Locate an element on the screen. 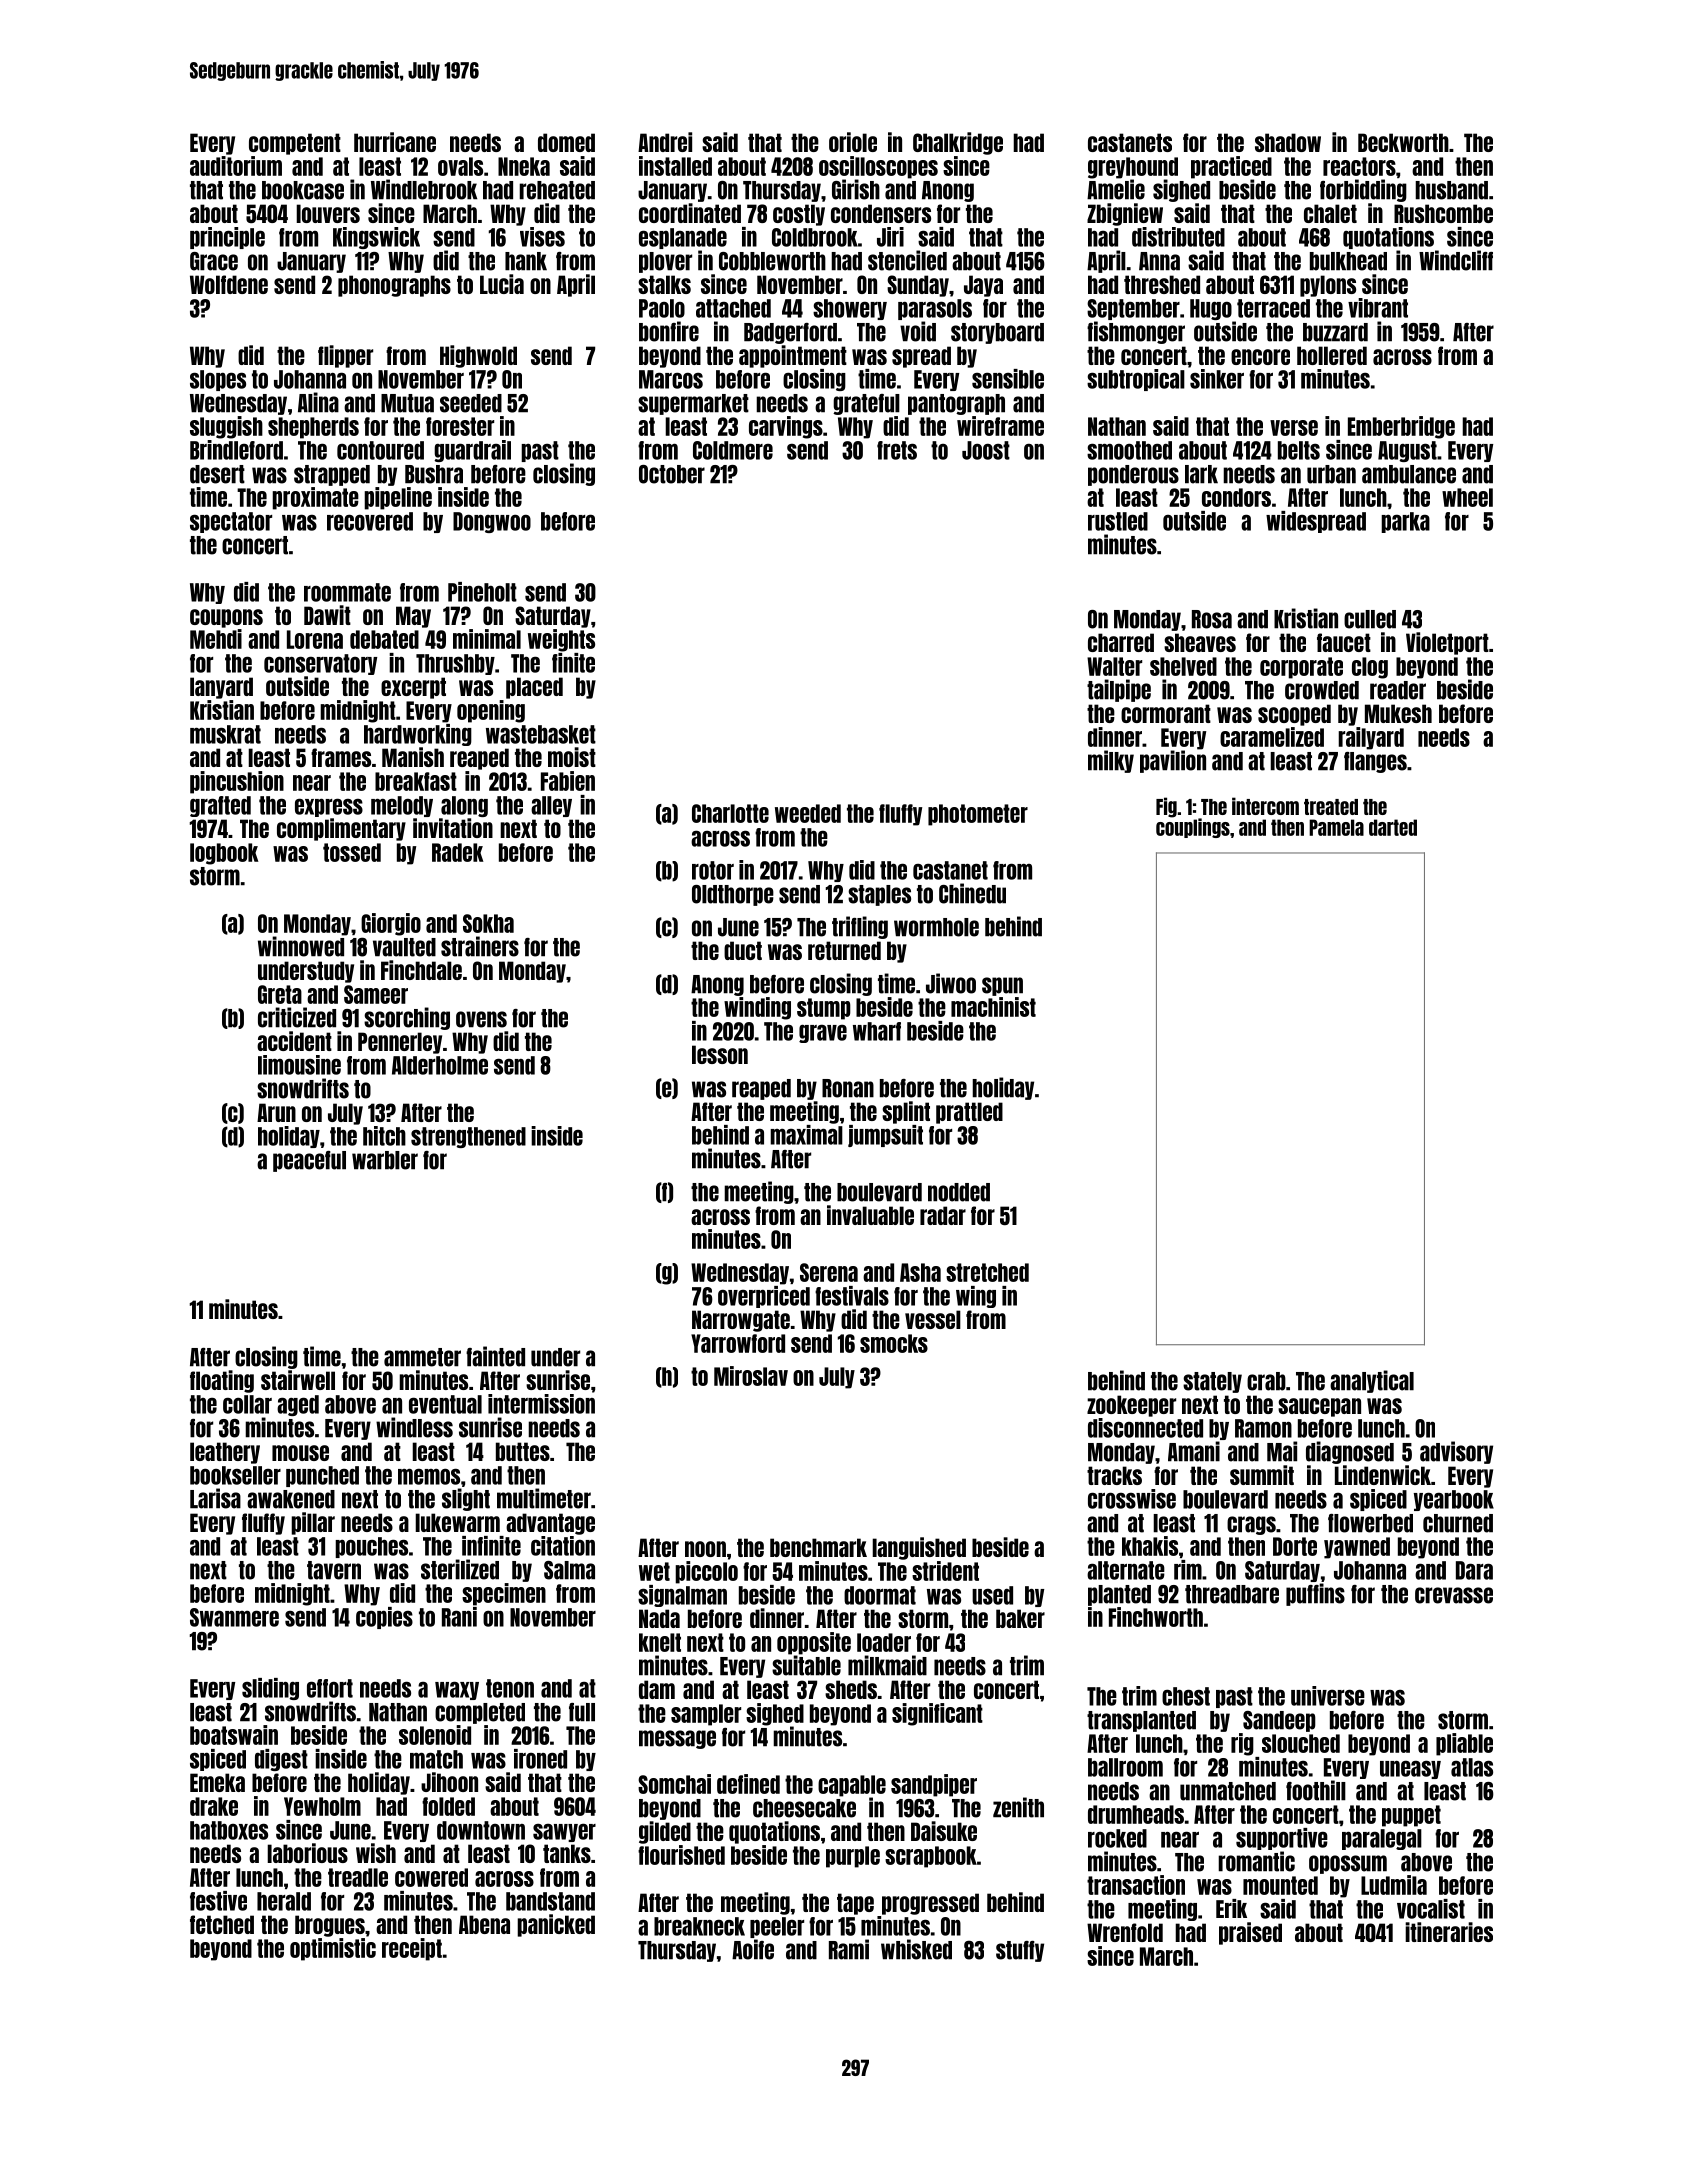 The width and height of the screenshot is (1683, 2178). maximal is located at coordinates (806, 1135).
